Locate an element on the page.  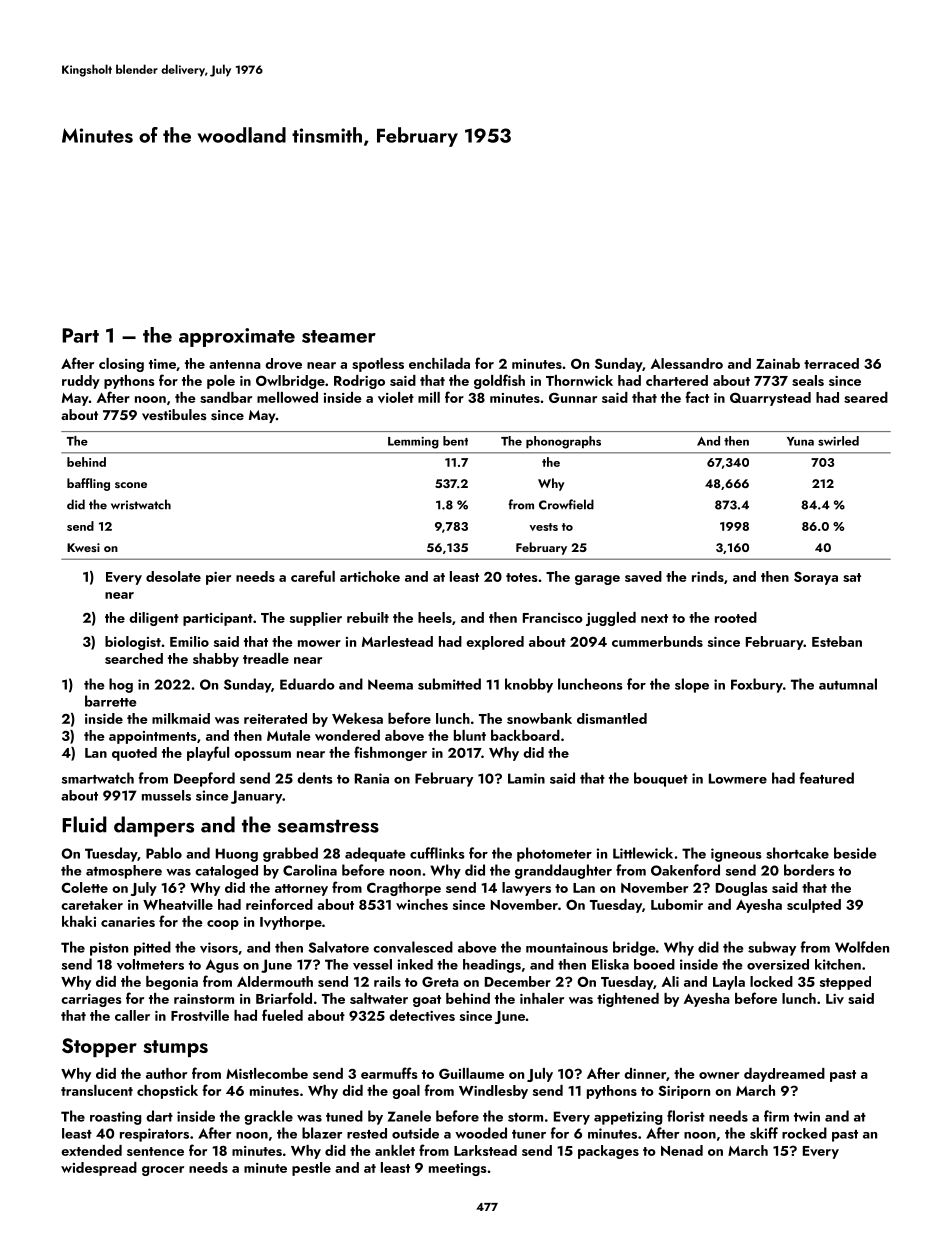
Lemming is located at coordinates (413, 442).
